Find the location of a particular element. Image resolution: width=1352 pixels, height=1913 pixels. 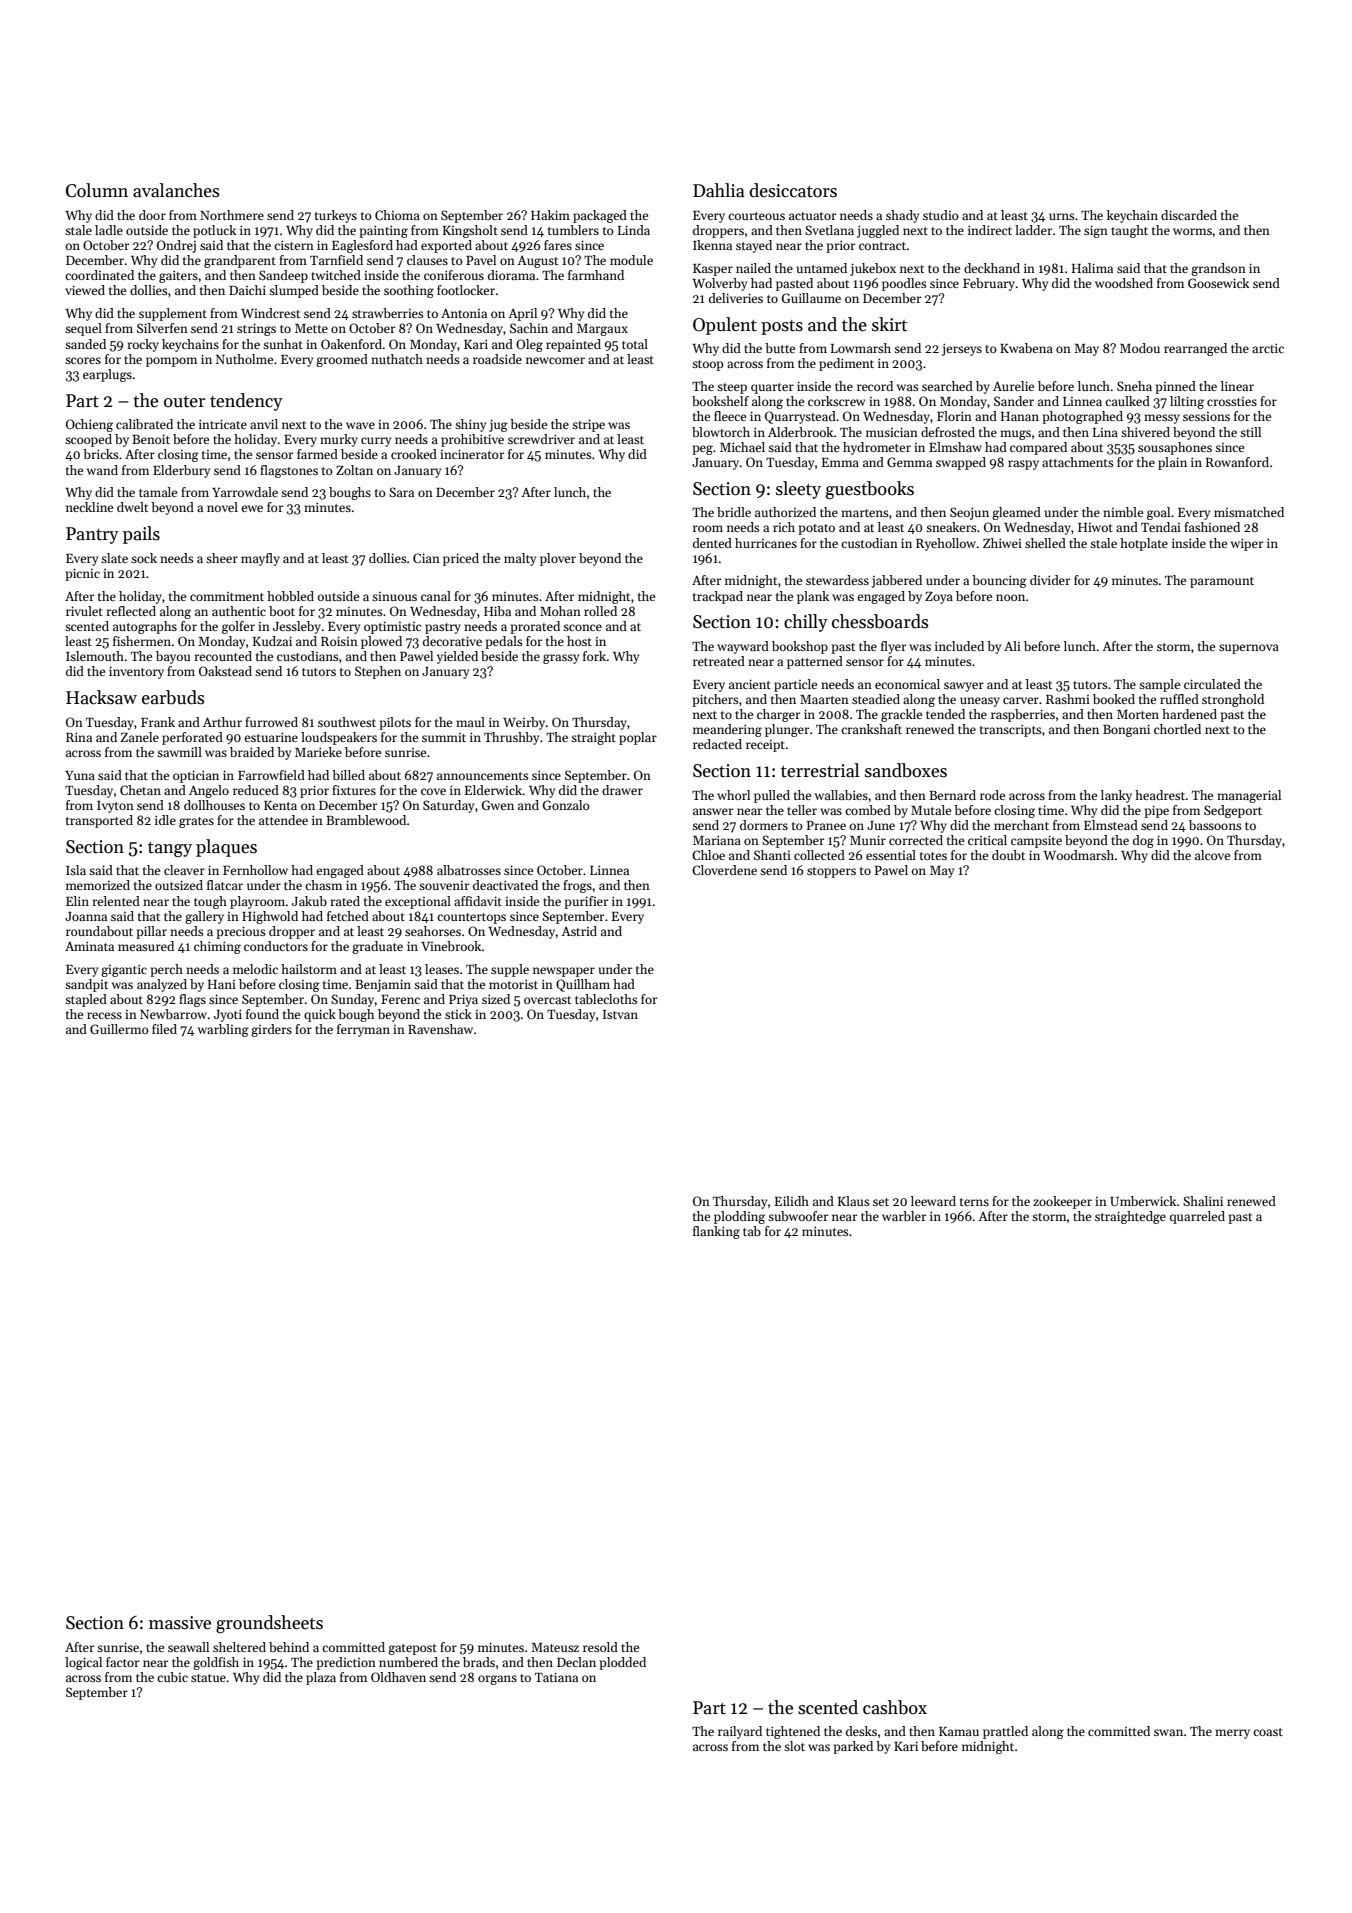

Northmere is located at coordinates (232, 215).
